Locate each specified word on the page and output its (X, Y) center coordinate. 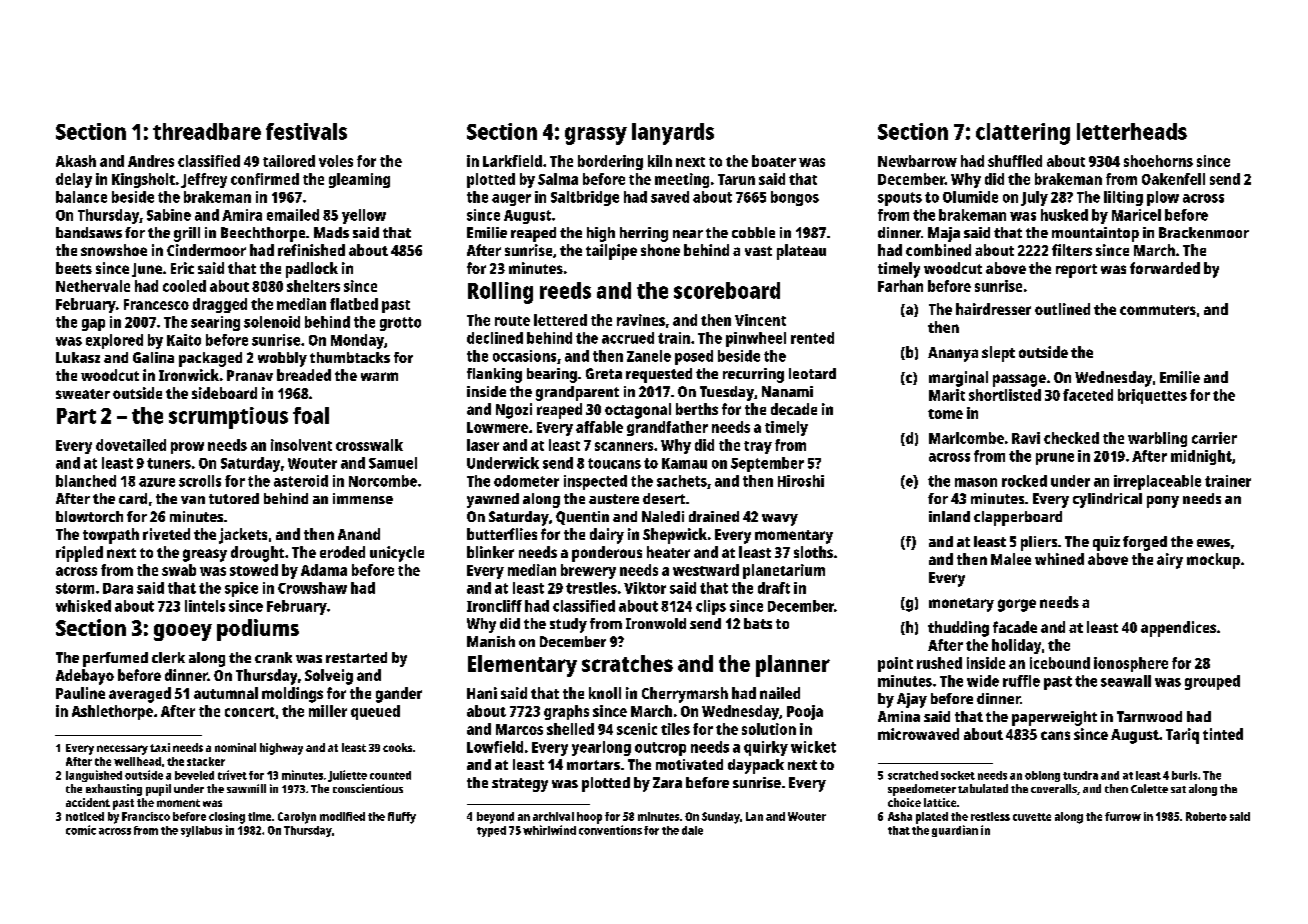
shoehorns (1158, 161)
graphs (566, 712)
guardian (955, 831)
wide (983, 681)
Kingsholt (143, 180)
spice (241, 589)
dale (692, 830)
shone (660, 250)
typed (491, 831)
